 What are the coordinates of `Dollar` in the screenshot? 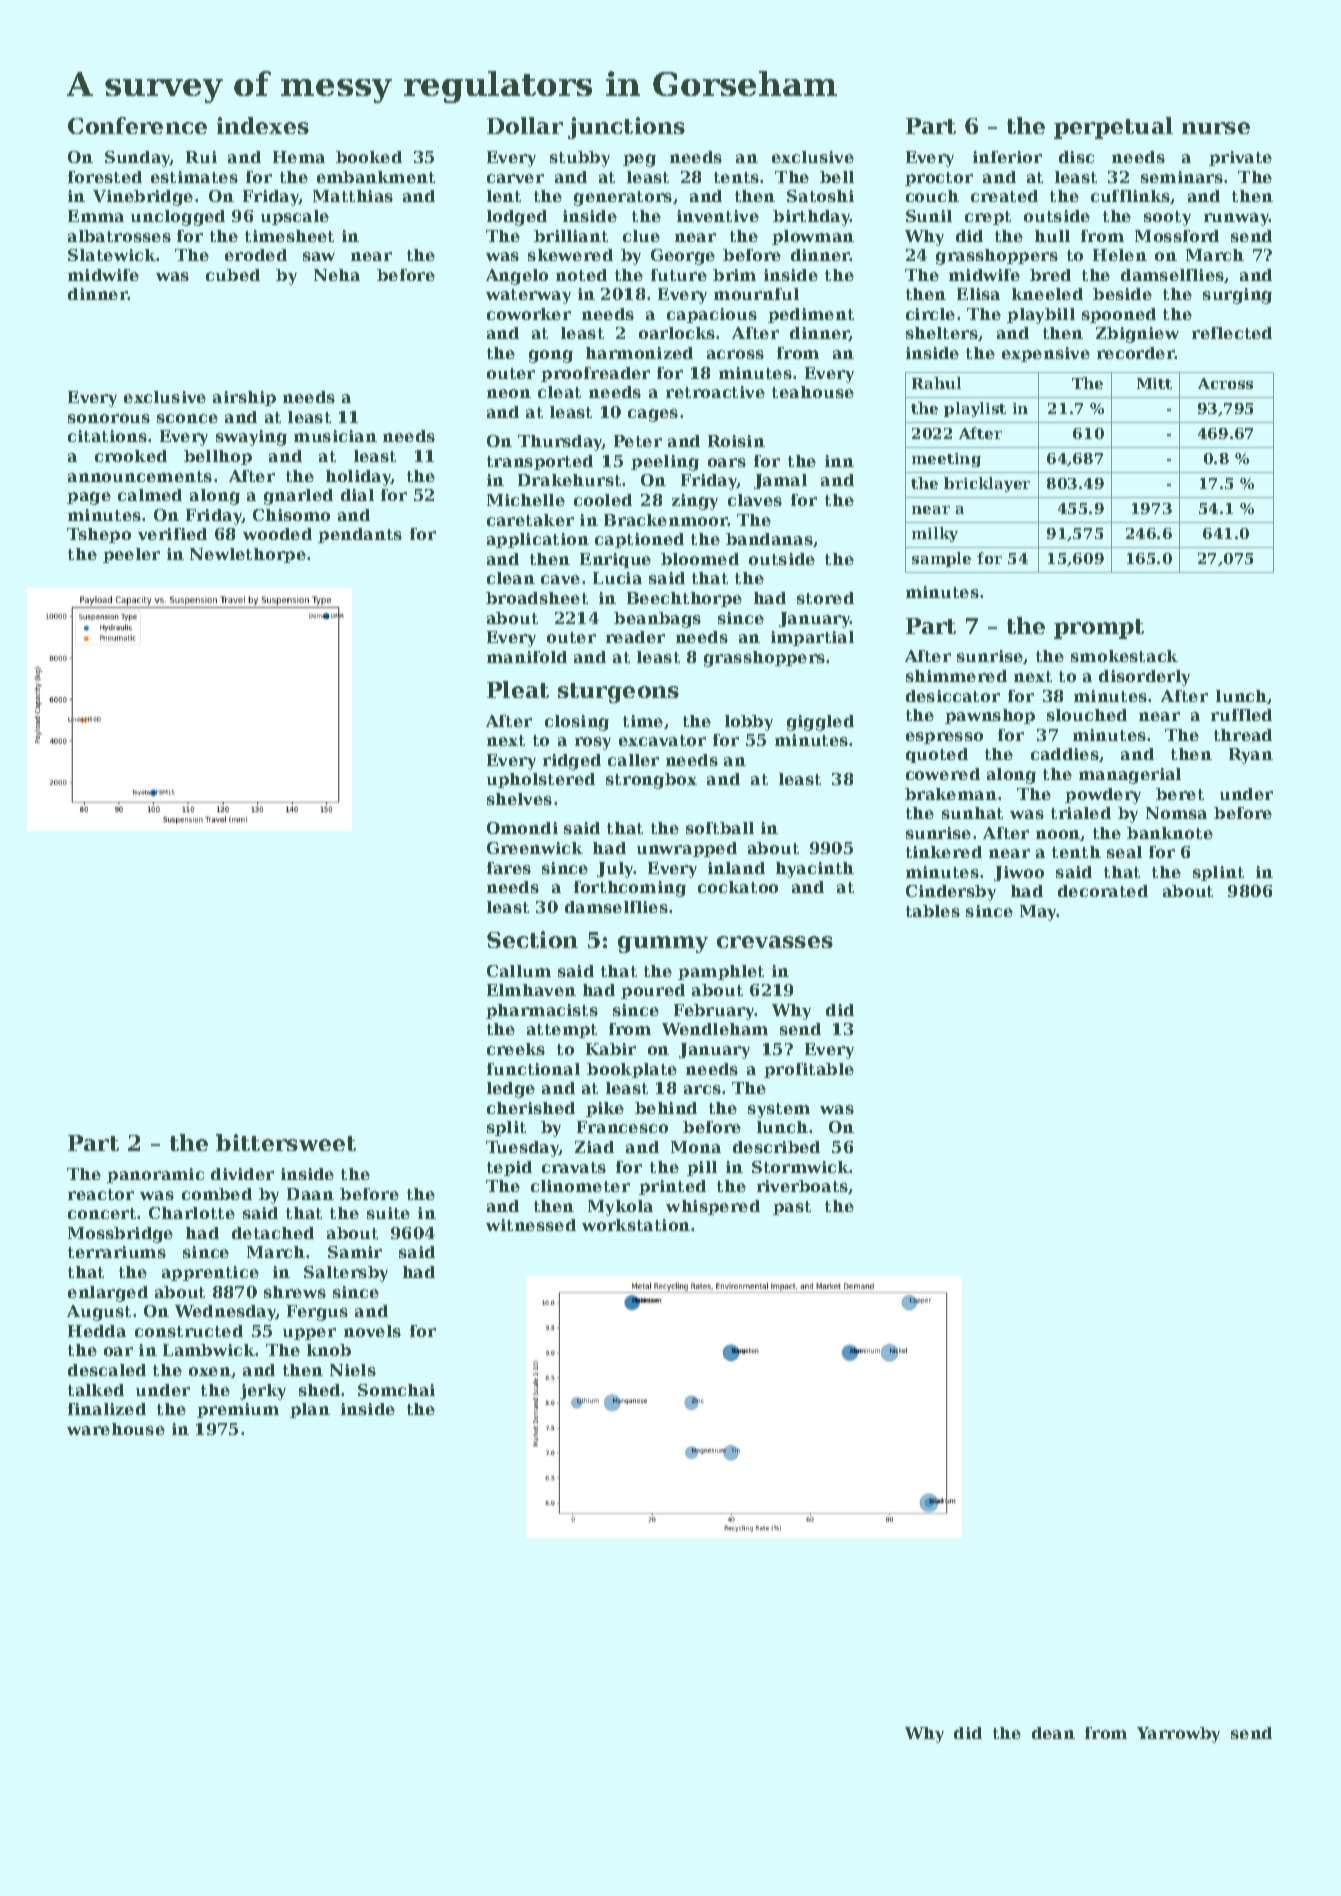 It's located at (525, 125).
